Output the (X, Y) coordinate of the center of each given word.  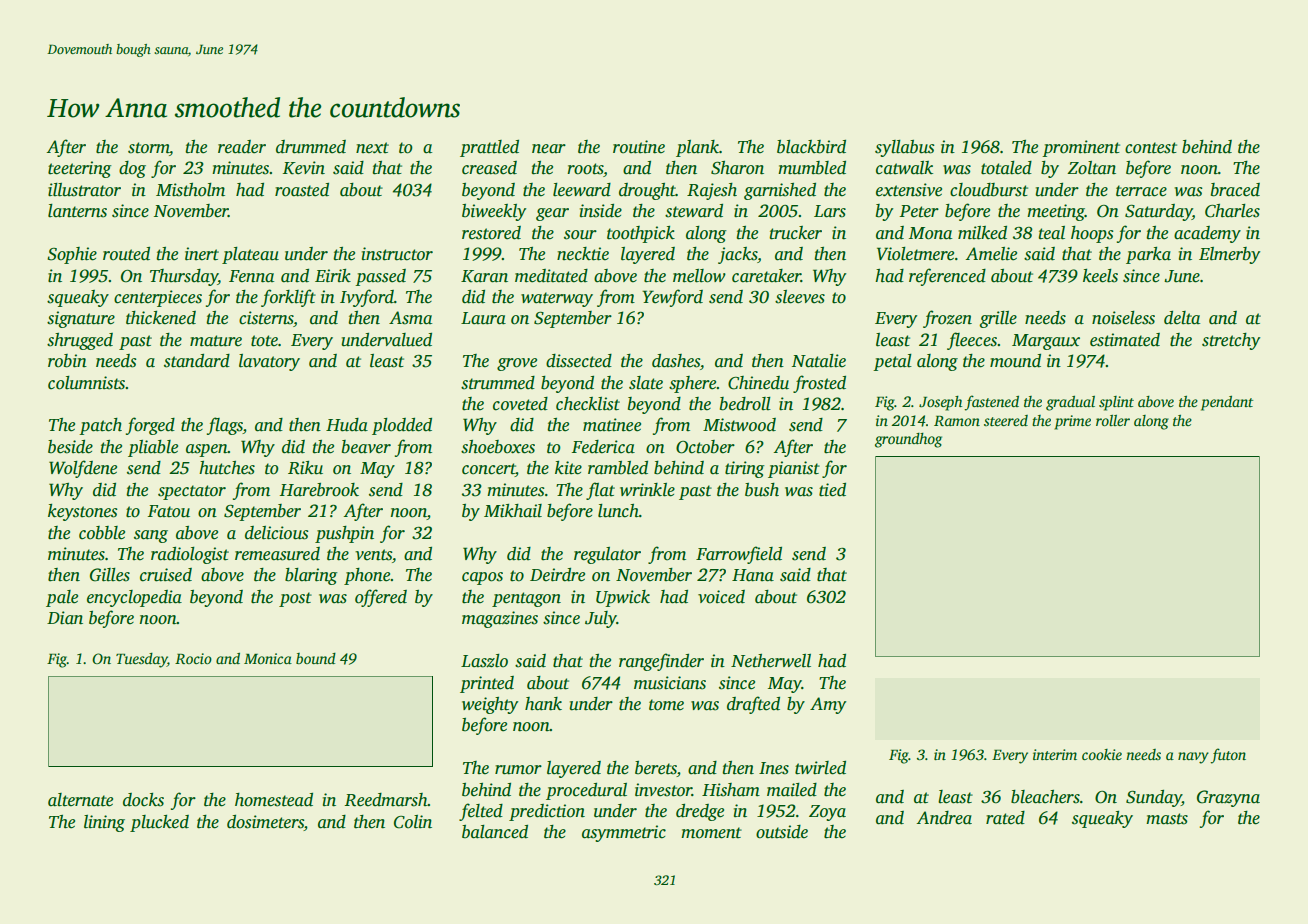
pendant (1227, 403)
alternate (80, 800)
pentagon (526, 599)
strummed (498, 383)
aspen (207, 450)
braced (1235, 190)
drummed (311, 147)
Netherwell (771, 661)
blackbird (811, 147)
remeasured (277, 554)
